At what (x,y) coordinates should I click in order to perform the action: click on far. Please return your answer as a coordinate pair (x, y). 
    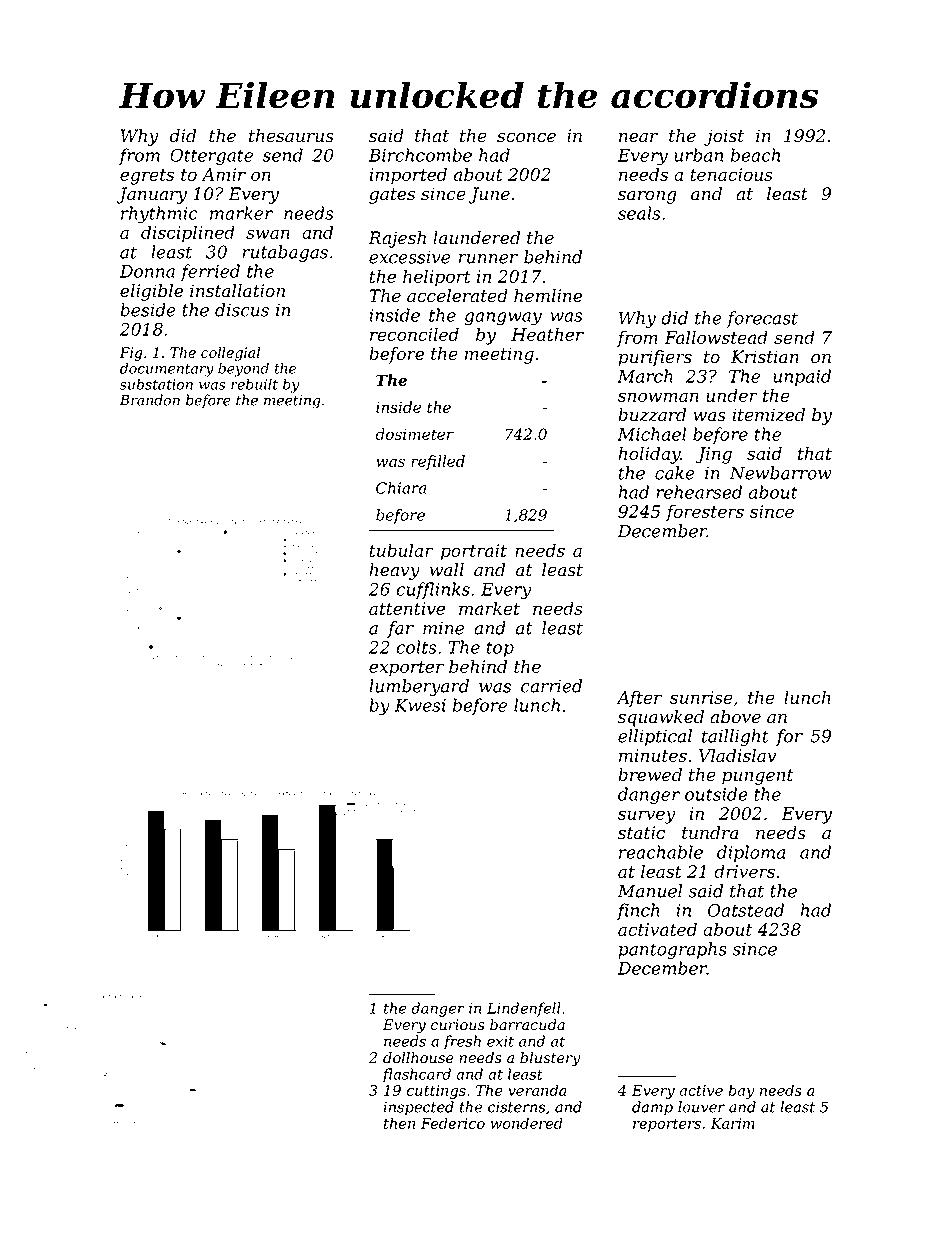
    Looking at the image, I should click on (400, 629).
